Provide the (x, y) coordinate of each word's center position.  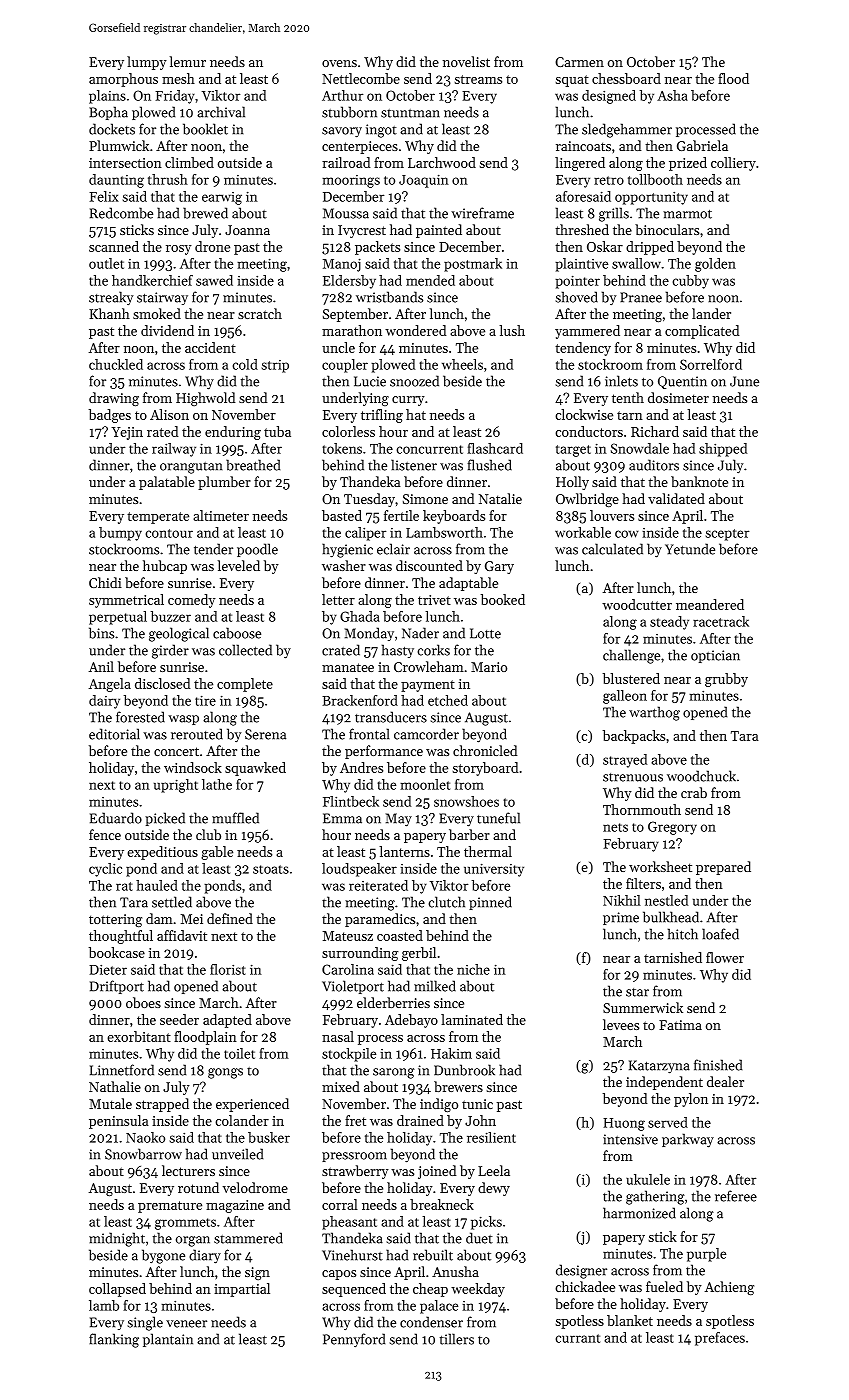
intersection (125, 163)
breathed (253, 465)
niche (473, 969)
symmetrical (126, 601)
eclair (393, 549)
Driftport (117, 987)
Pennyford (354, 1340)
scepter (727, 535)
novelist (466, 61)
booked (503, 599)
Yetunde (690, 549)
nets (615, 827)
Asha (672, 95)
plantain (168, 1340)
